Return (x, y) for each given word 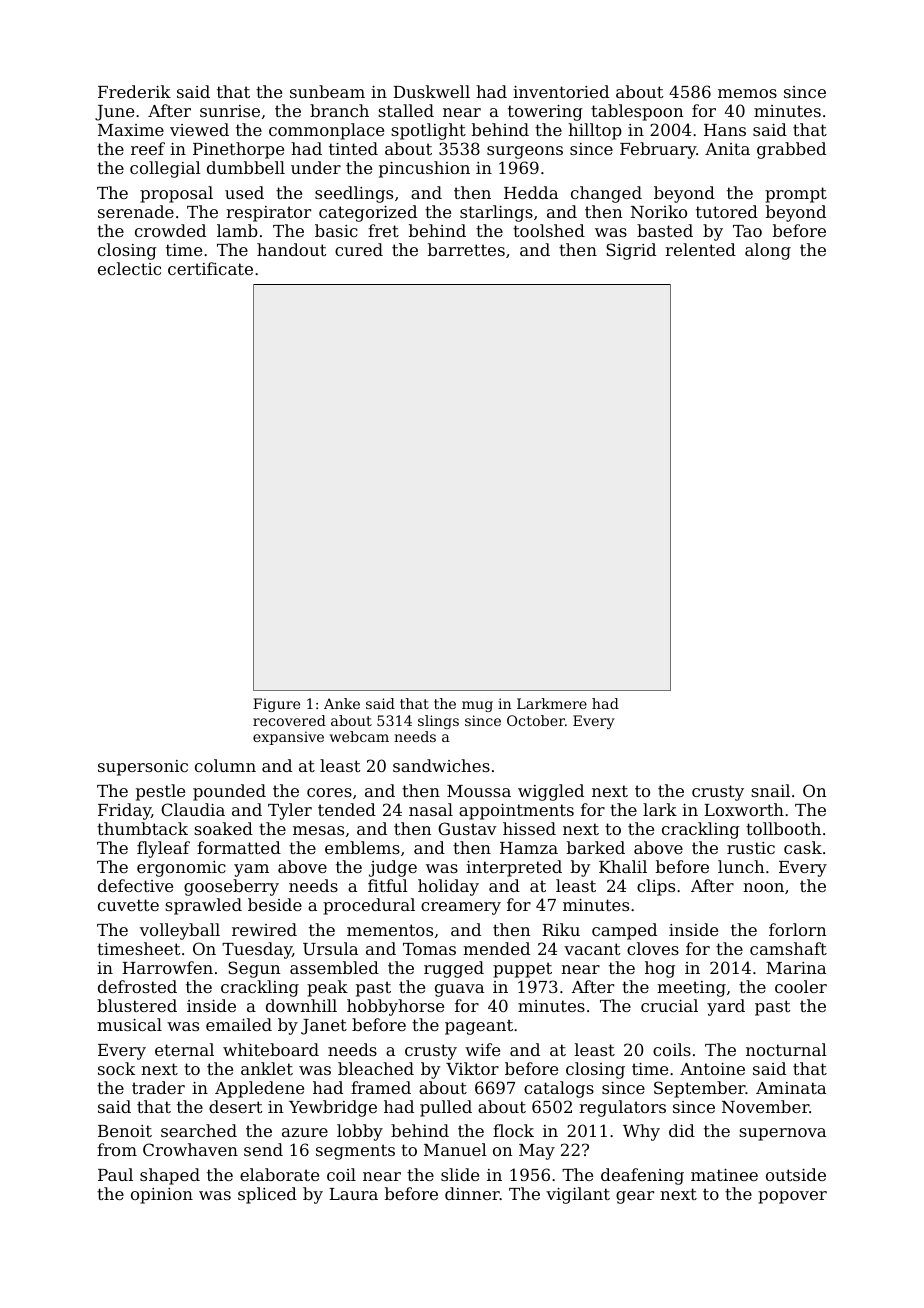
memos (747, 93)
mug (477, 706)
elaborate (279, 1174)
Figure (276, 705)
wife (482, 1049)
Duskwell (431, 91)
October (536, 720)
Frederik (134, 91)
